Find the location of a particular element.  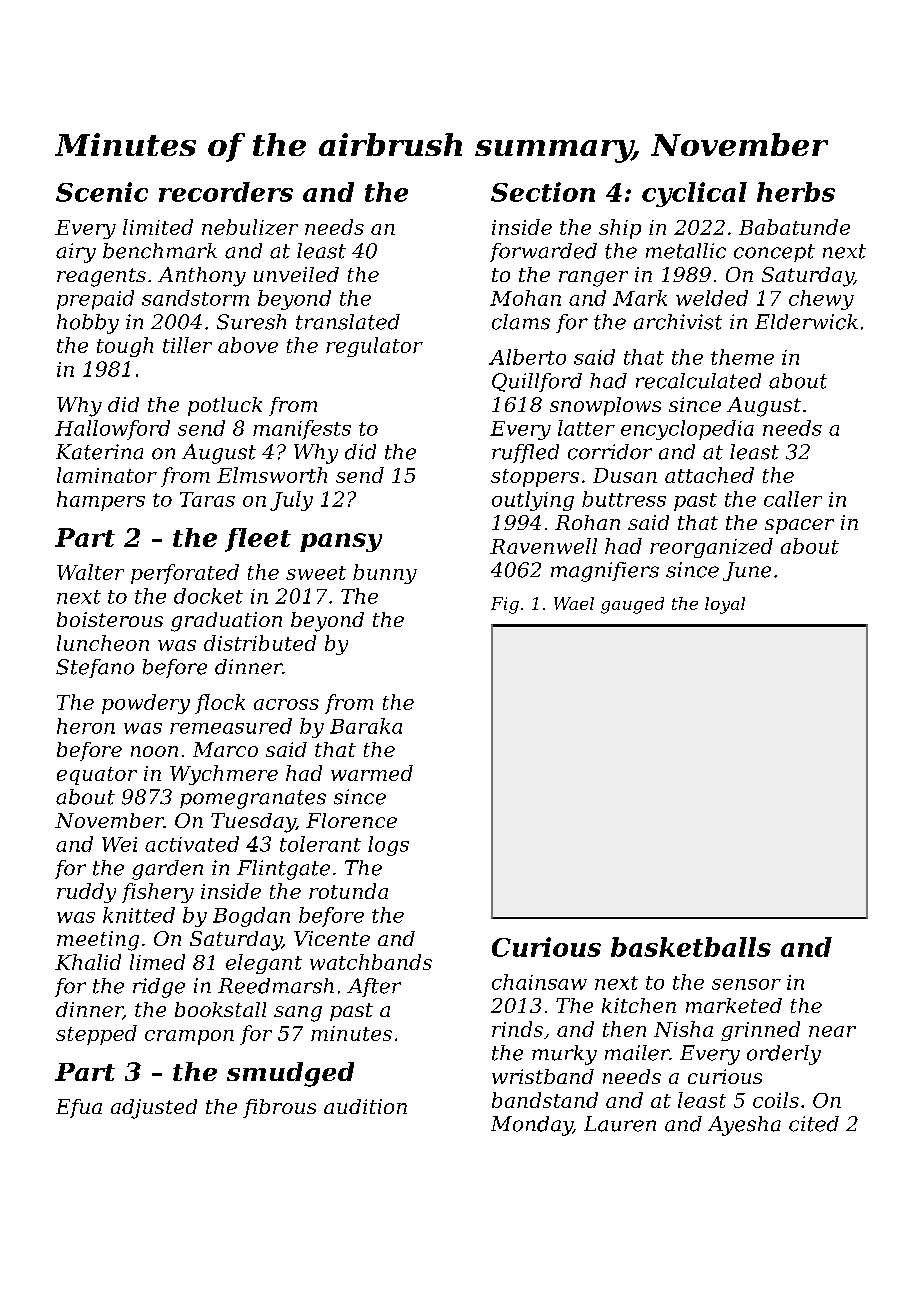

adjusted is located at coordinates (154, 1109).
